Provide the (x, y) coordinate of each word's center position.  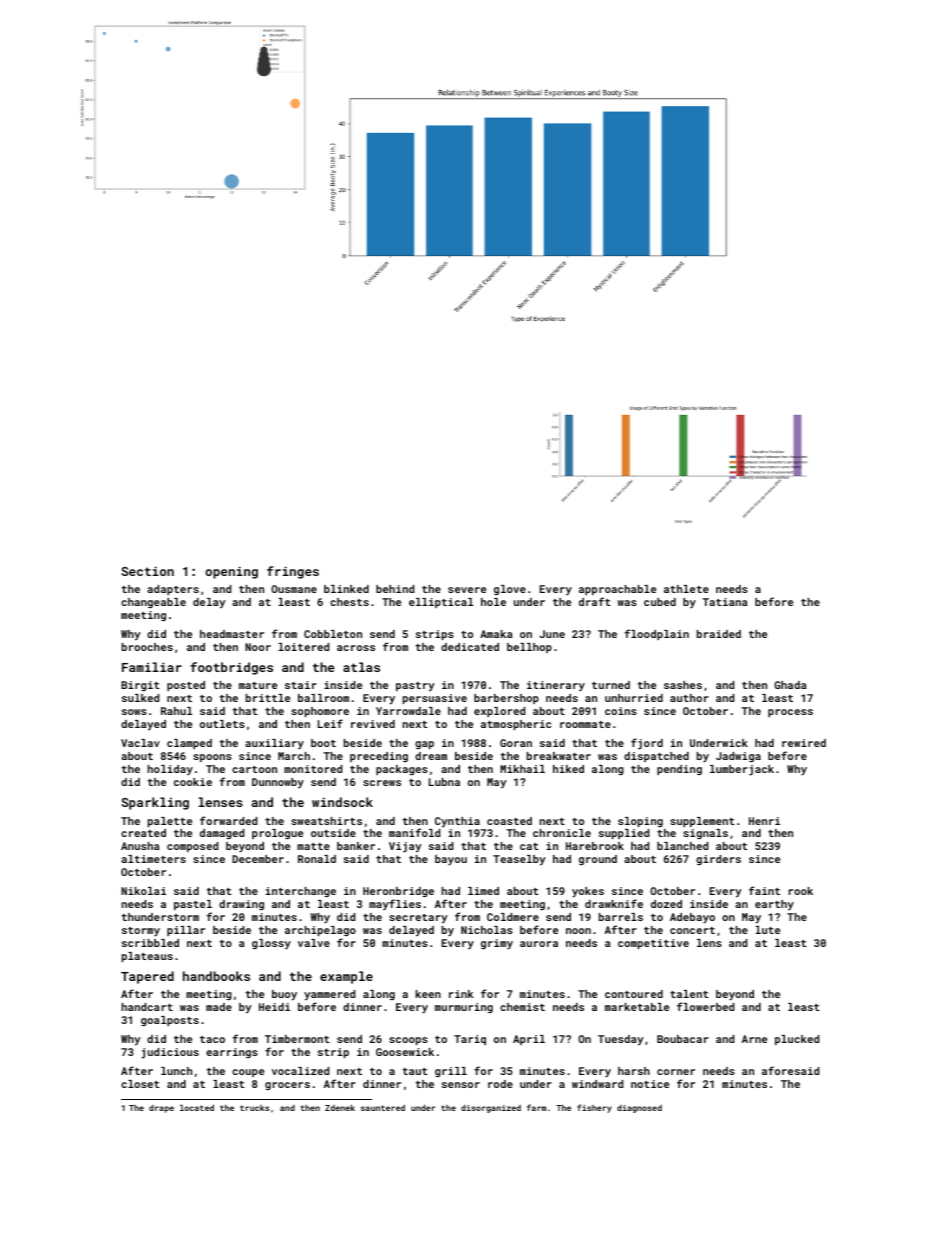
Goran (516, 743)
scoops (408, 1041)
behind (395, 589)
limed (483, 891)
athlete (686, 589)
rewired (804, 743)
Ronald (317, 859)
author (689, 698)
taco (212, 1039)
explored (499, 712)
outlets (222, 724)
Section (147, 571)
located (197, 1107)
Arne (754, 1039)
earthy (774, 905)
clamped (189, 744)
